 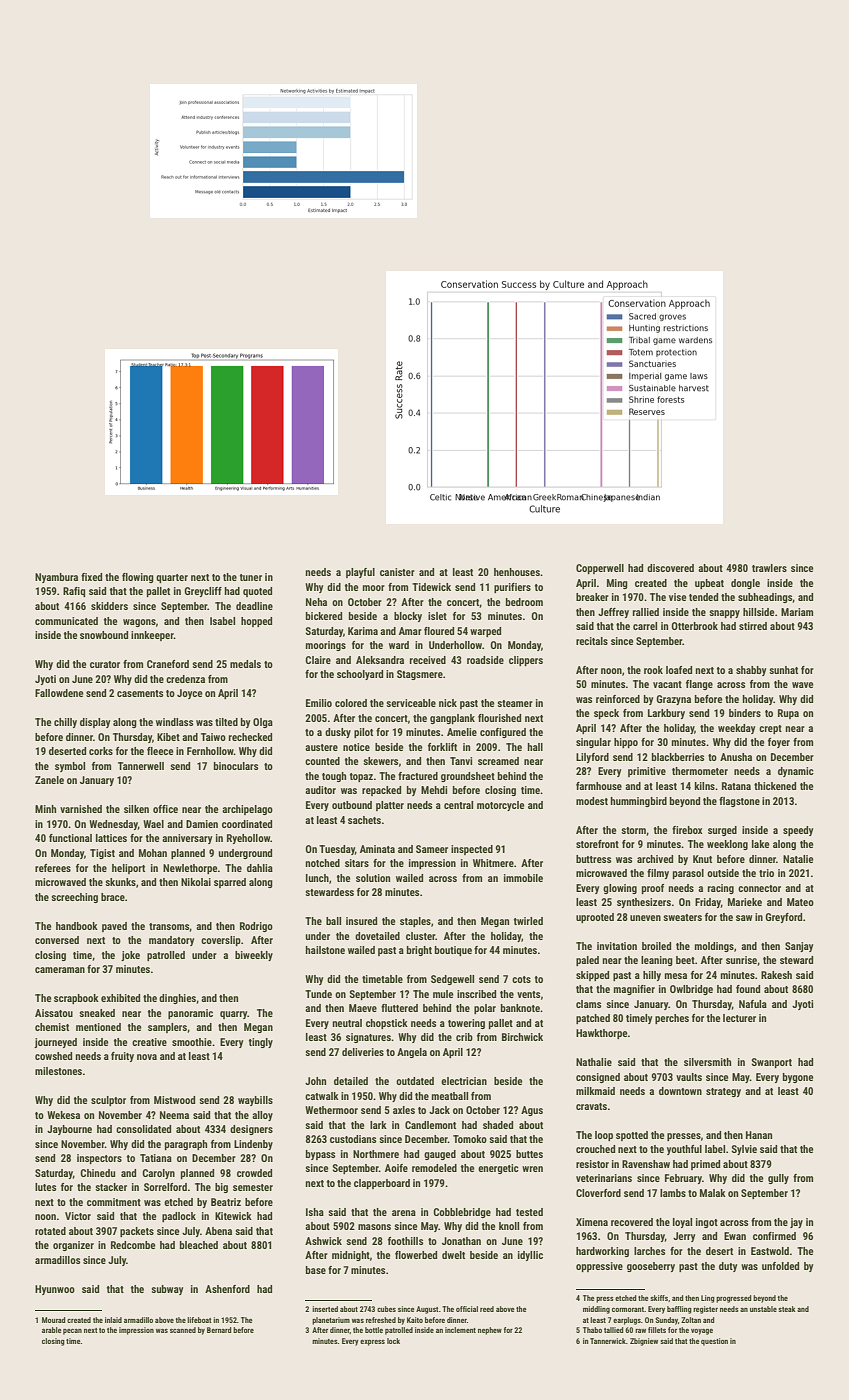 What do you see at coordinates (626, 743) in the screenshot?
I see `hippo` at bounding box center [626, 743].
